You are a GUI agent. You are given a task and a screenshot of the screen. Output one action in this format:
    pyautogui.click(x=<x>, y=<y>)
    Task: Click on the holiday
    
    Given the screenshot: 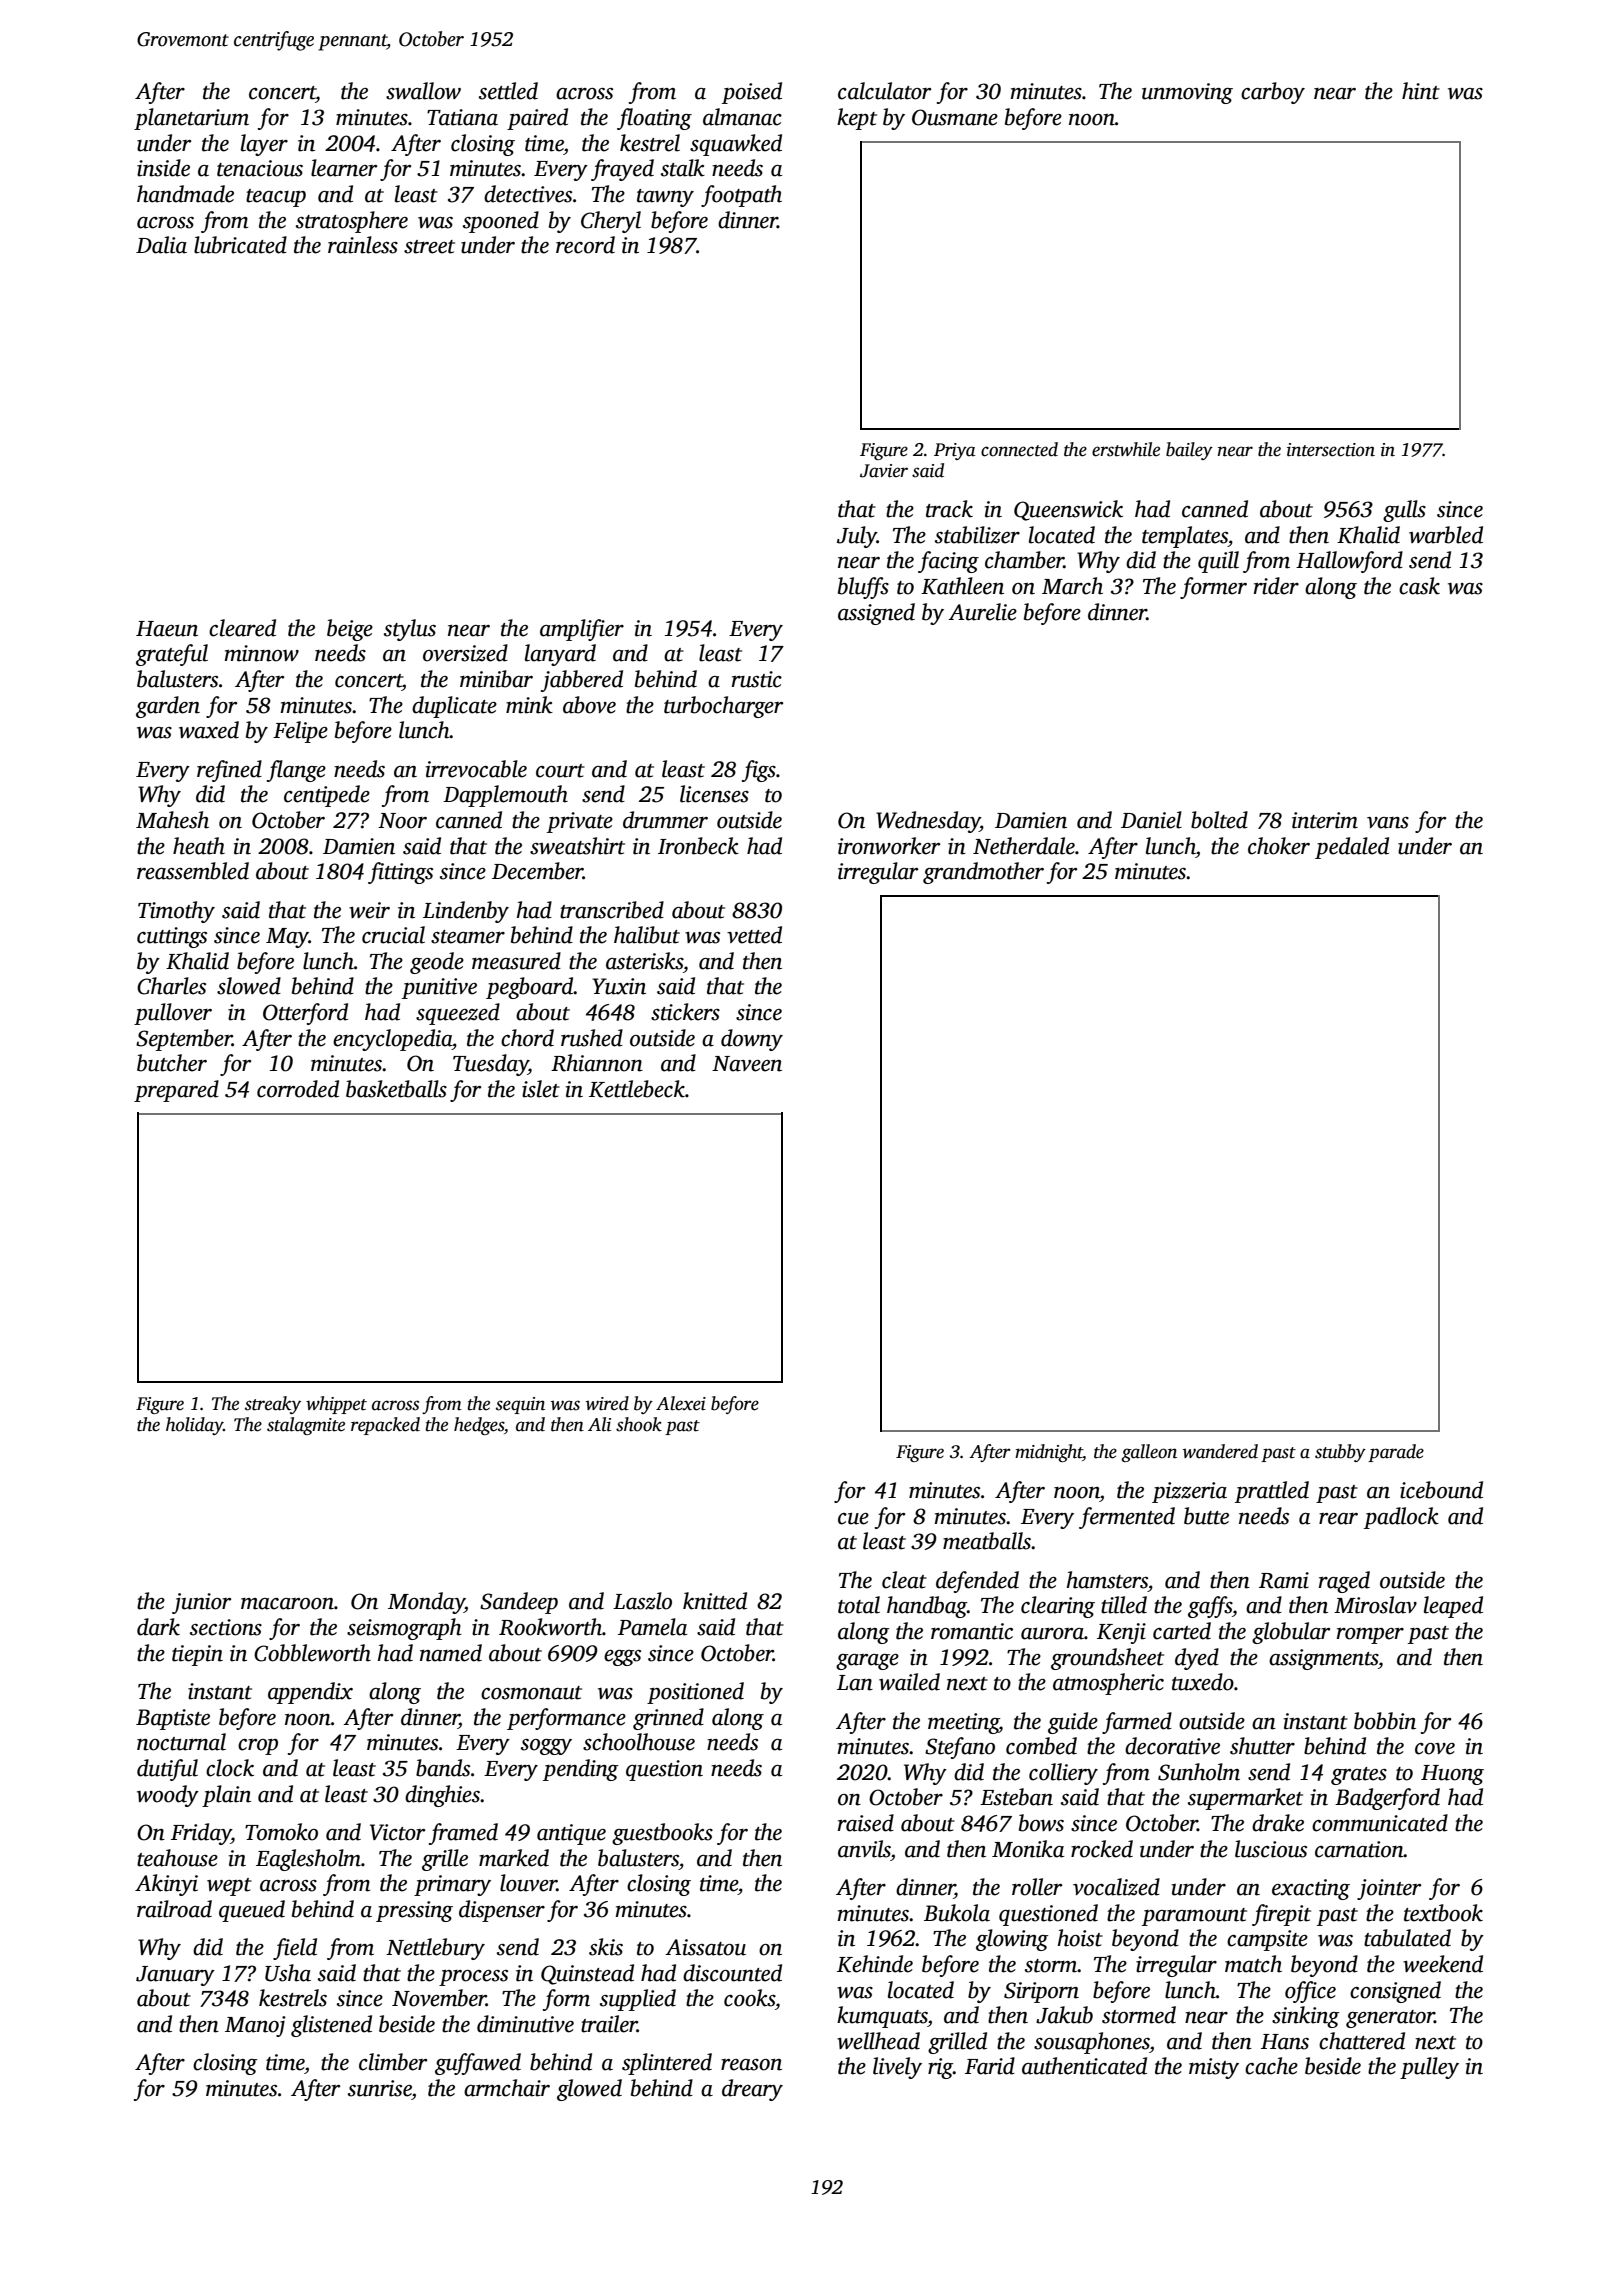 What is the action you would take?
    pyautogui.click(x=194, y=1426)
